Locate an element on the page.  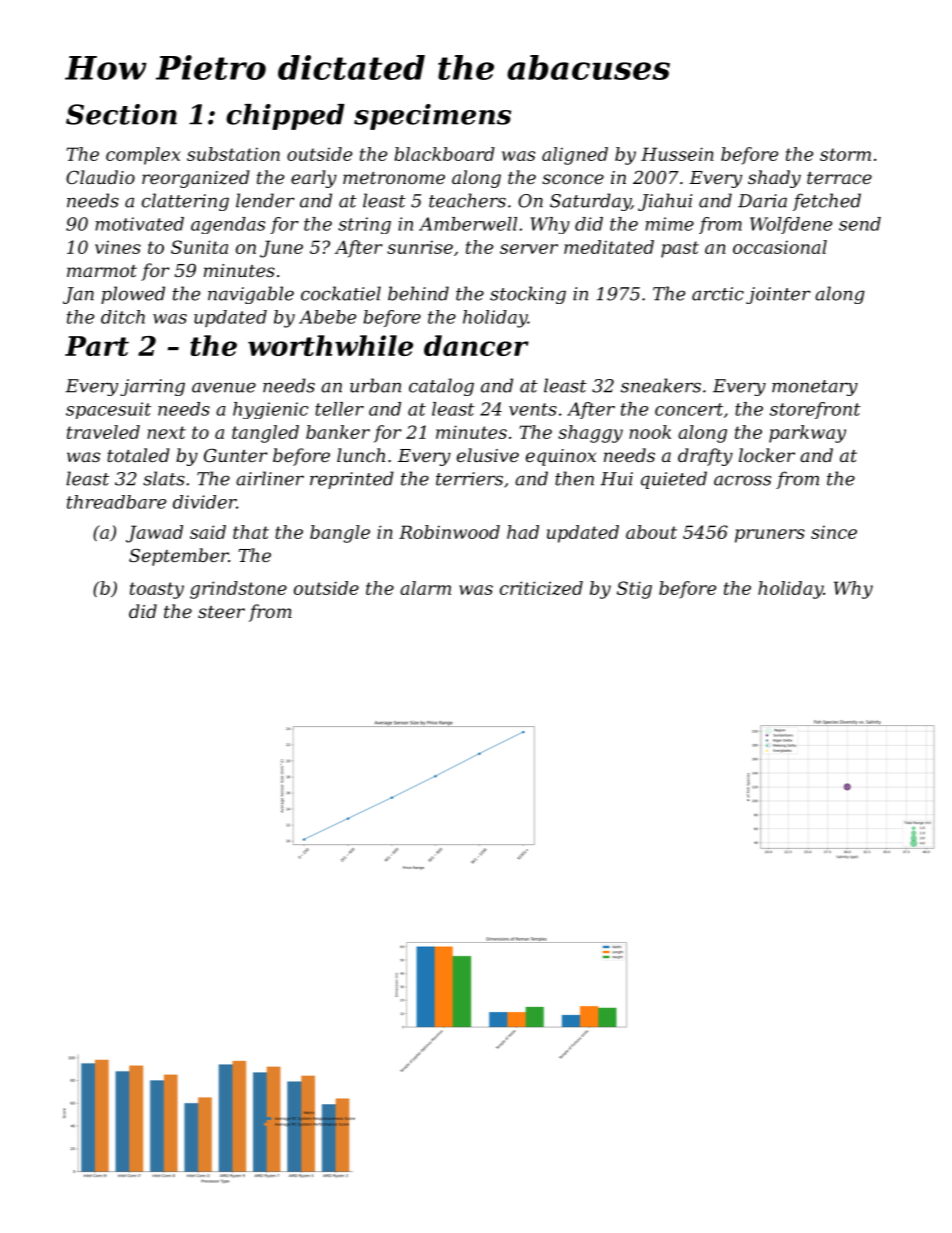
steer is located at coordinates (221, 612).
